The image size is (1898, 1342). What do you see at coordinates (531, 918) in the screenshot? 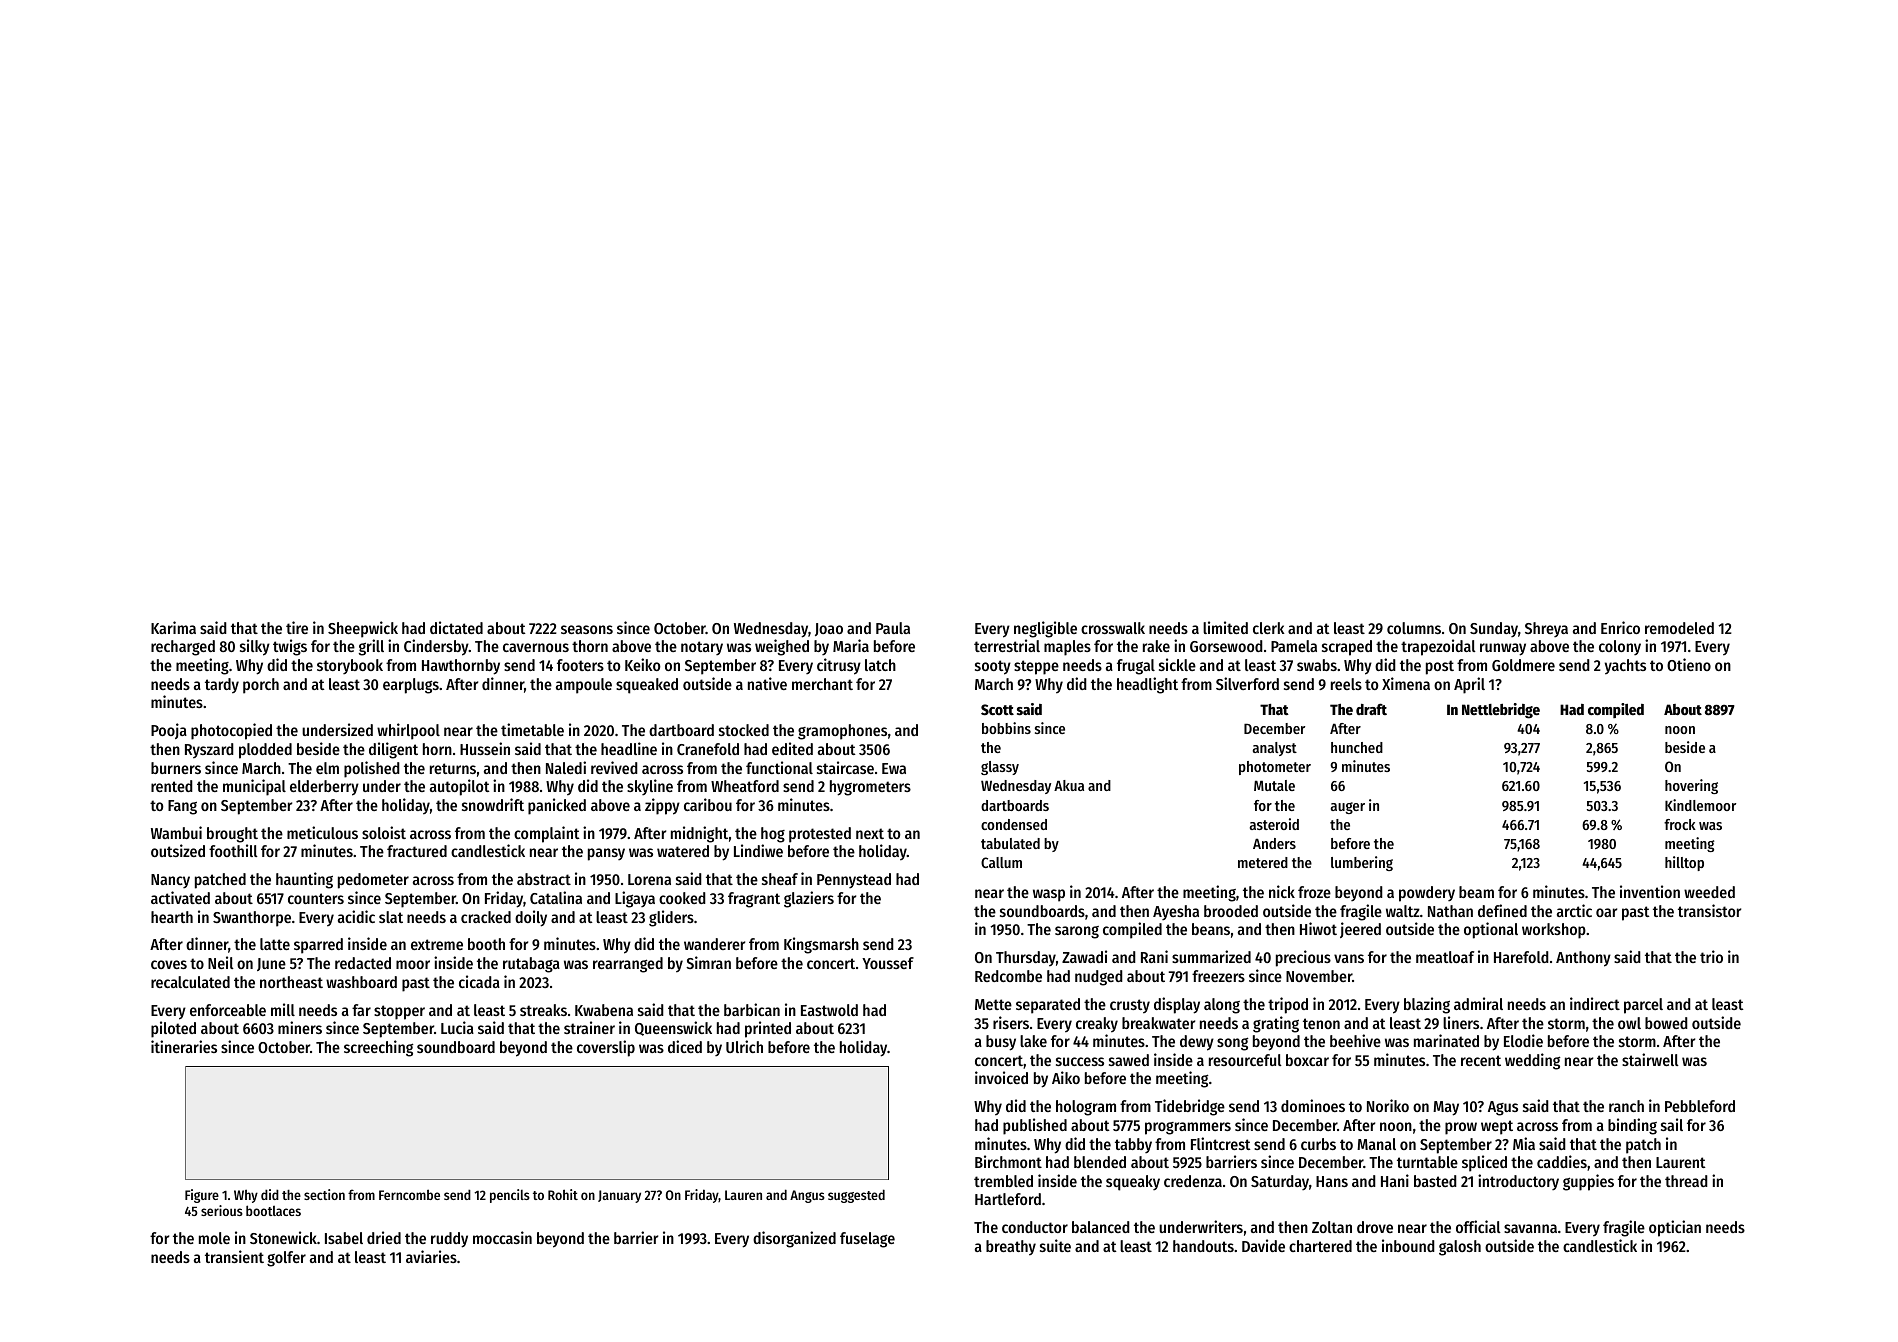
I see `doily` at bounding box center [531, 918].
